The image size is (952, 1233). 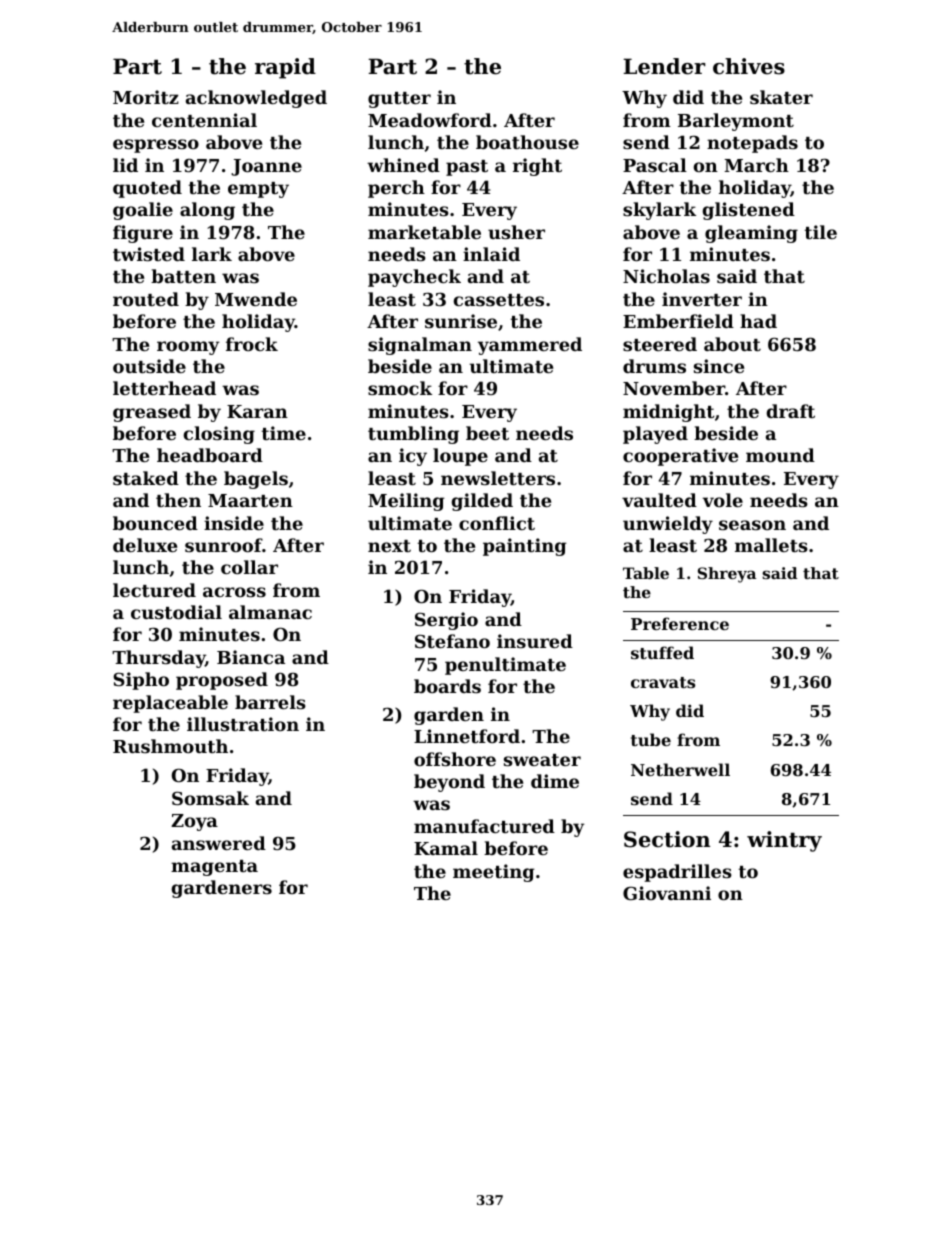 What do you see at coordinates (525, 547) in the screenshot?
I see `painting` at bounding box center [525, 547].
